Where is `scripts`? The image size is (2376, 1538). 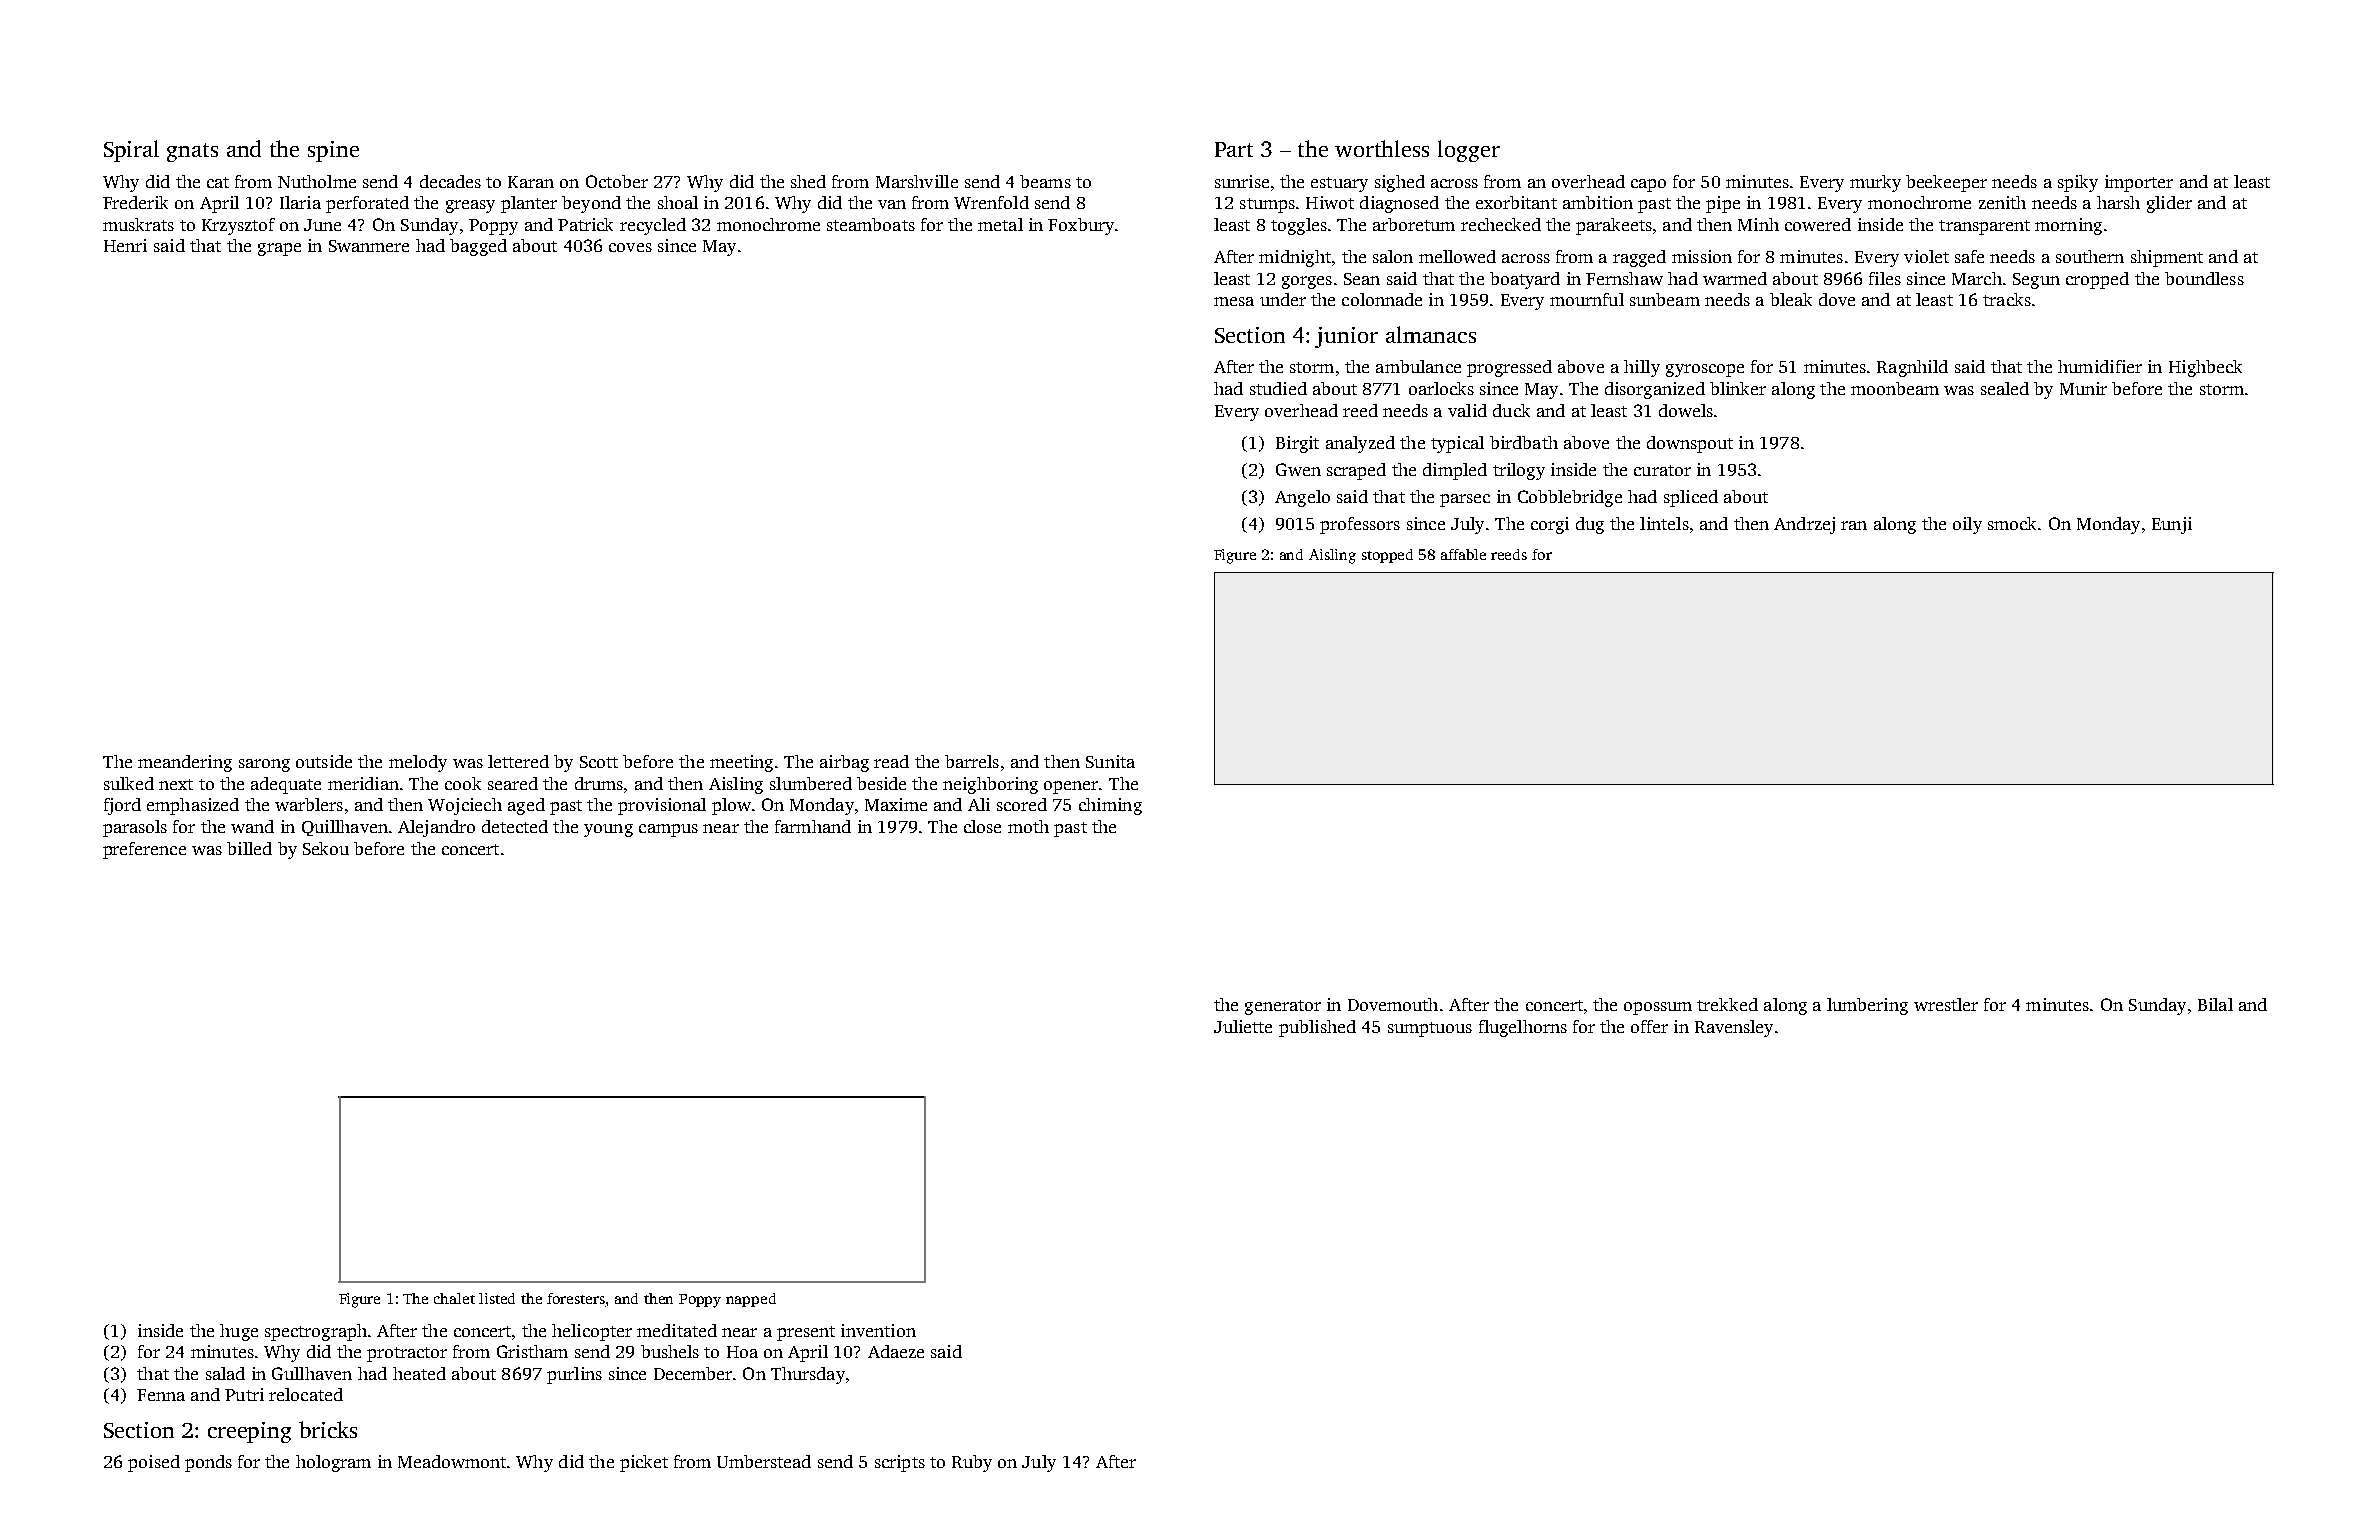
scripts is located at coordinates (900, 1463).
